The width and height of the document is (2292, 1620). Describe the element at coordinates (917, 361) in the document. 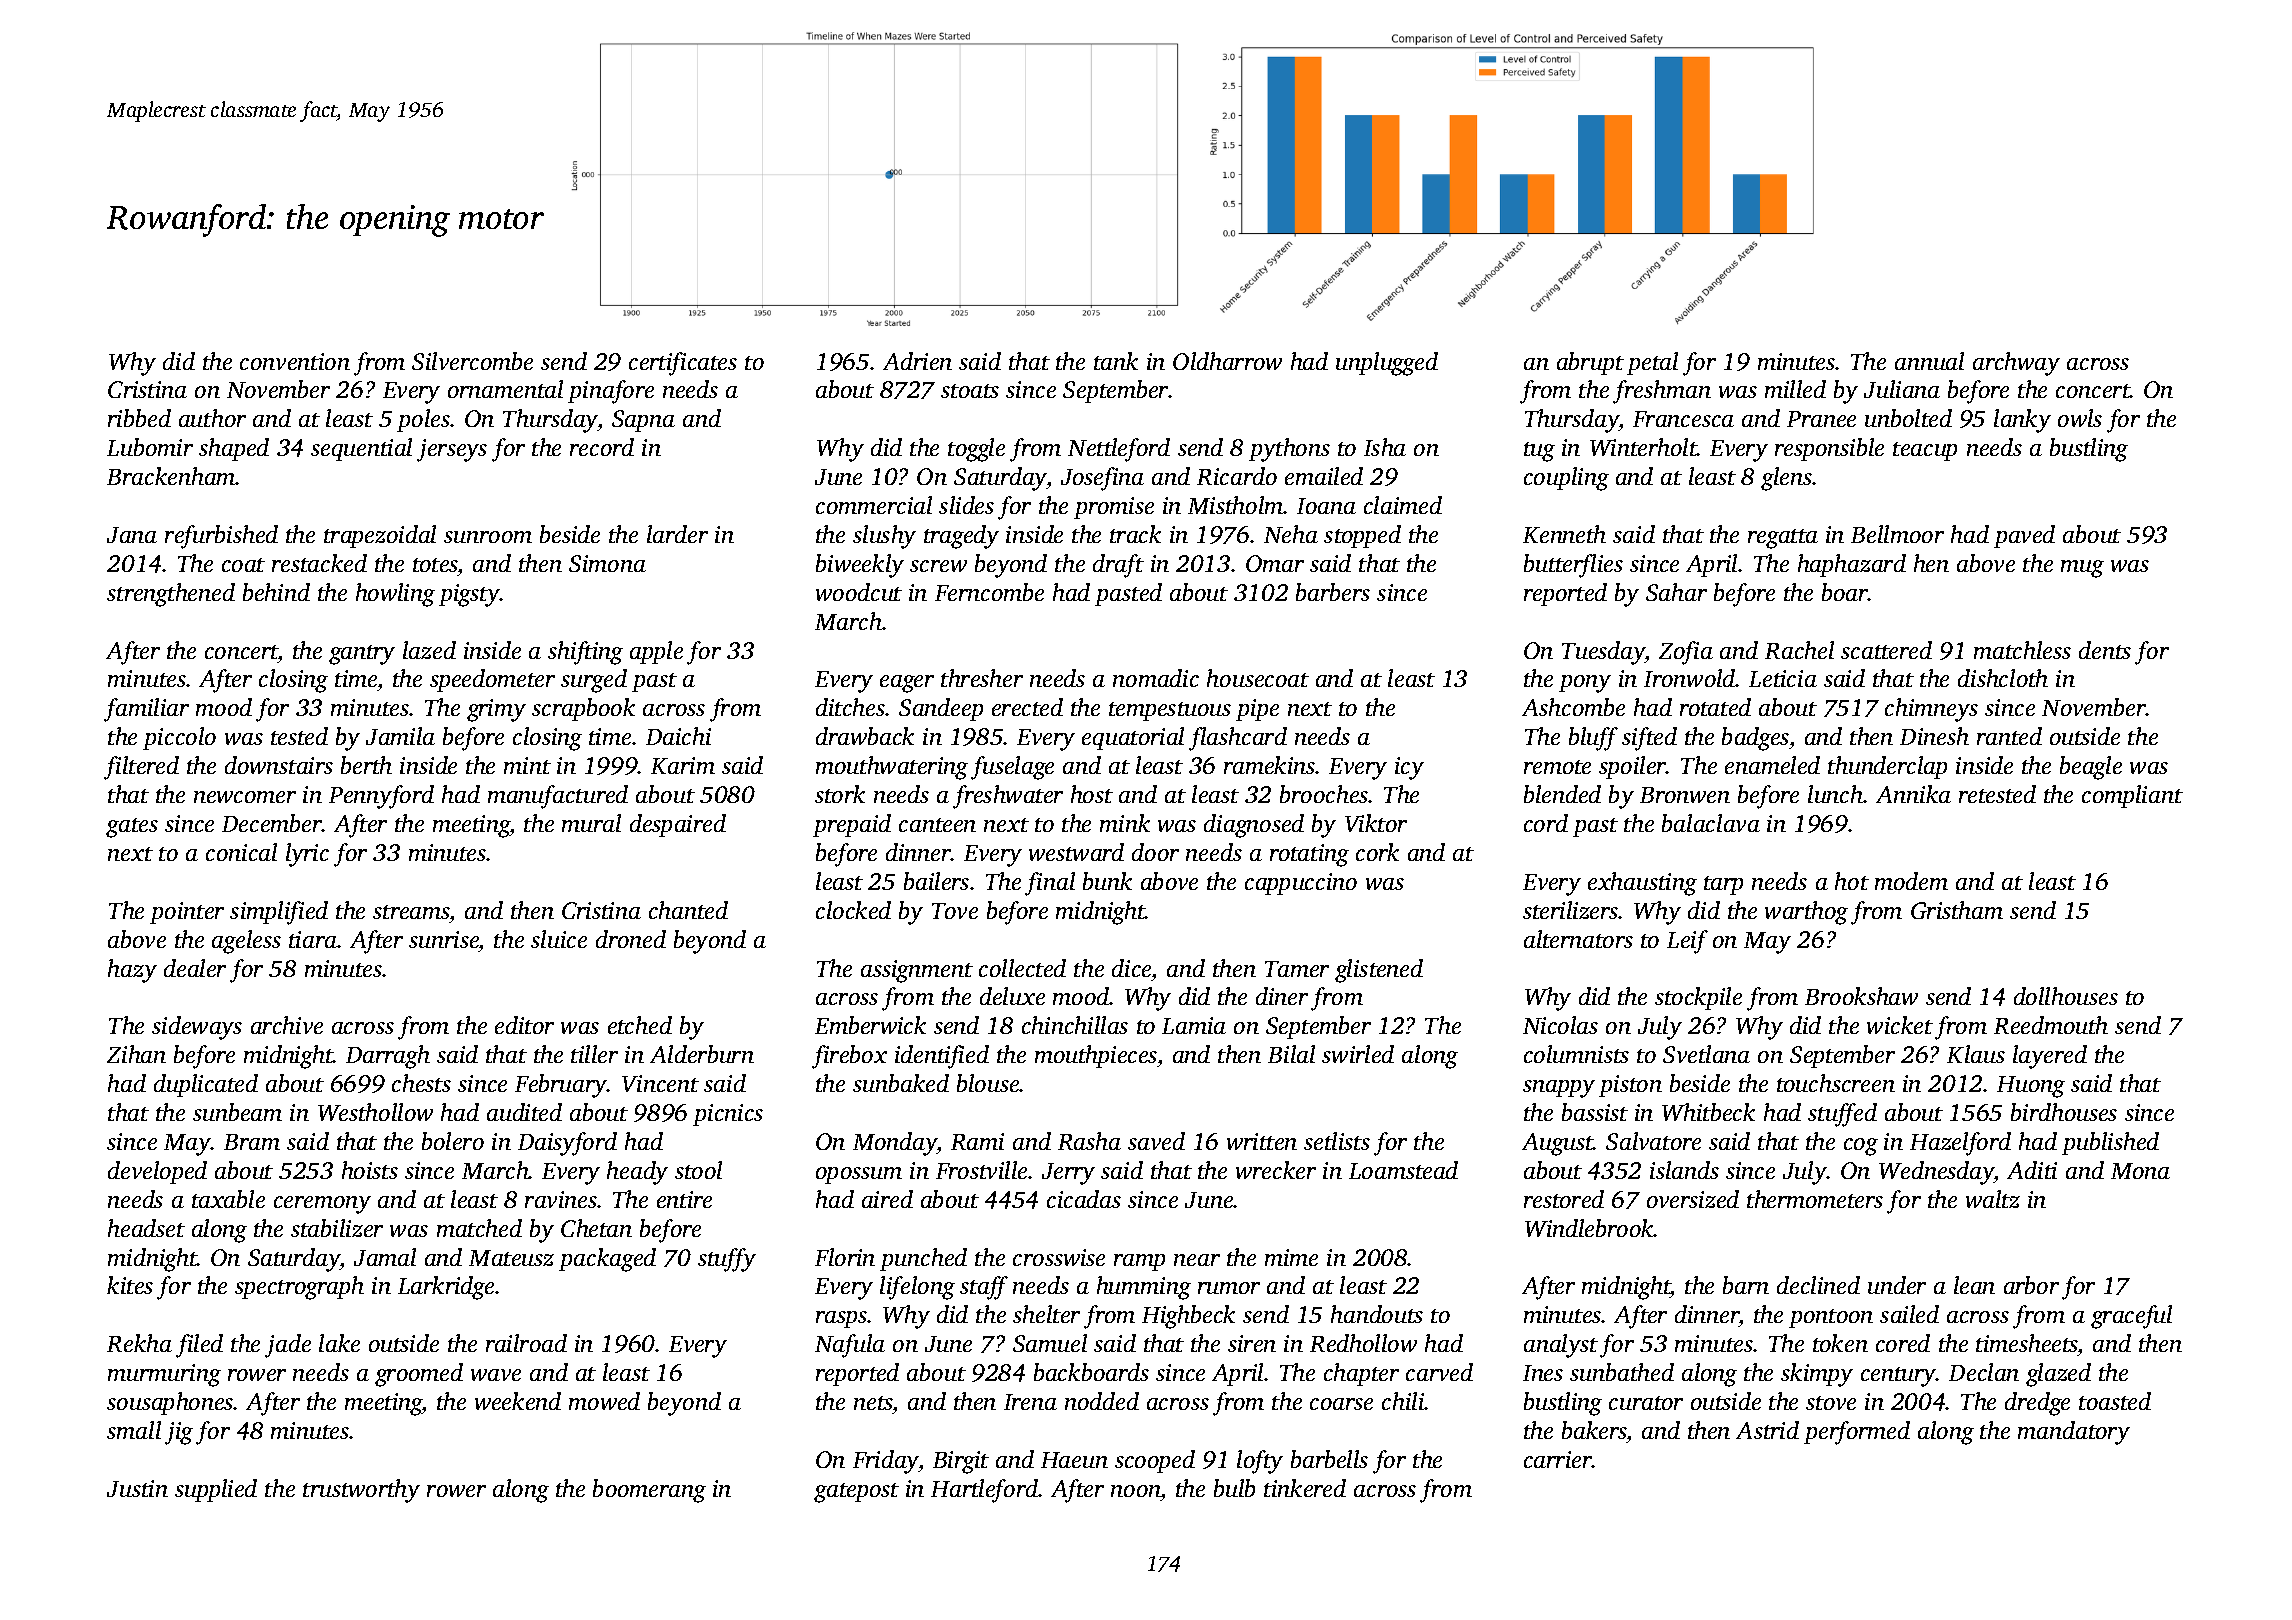

I see `Adrien` at that location.
